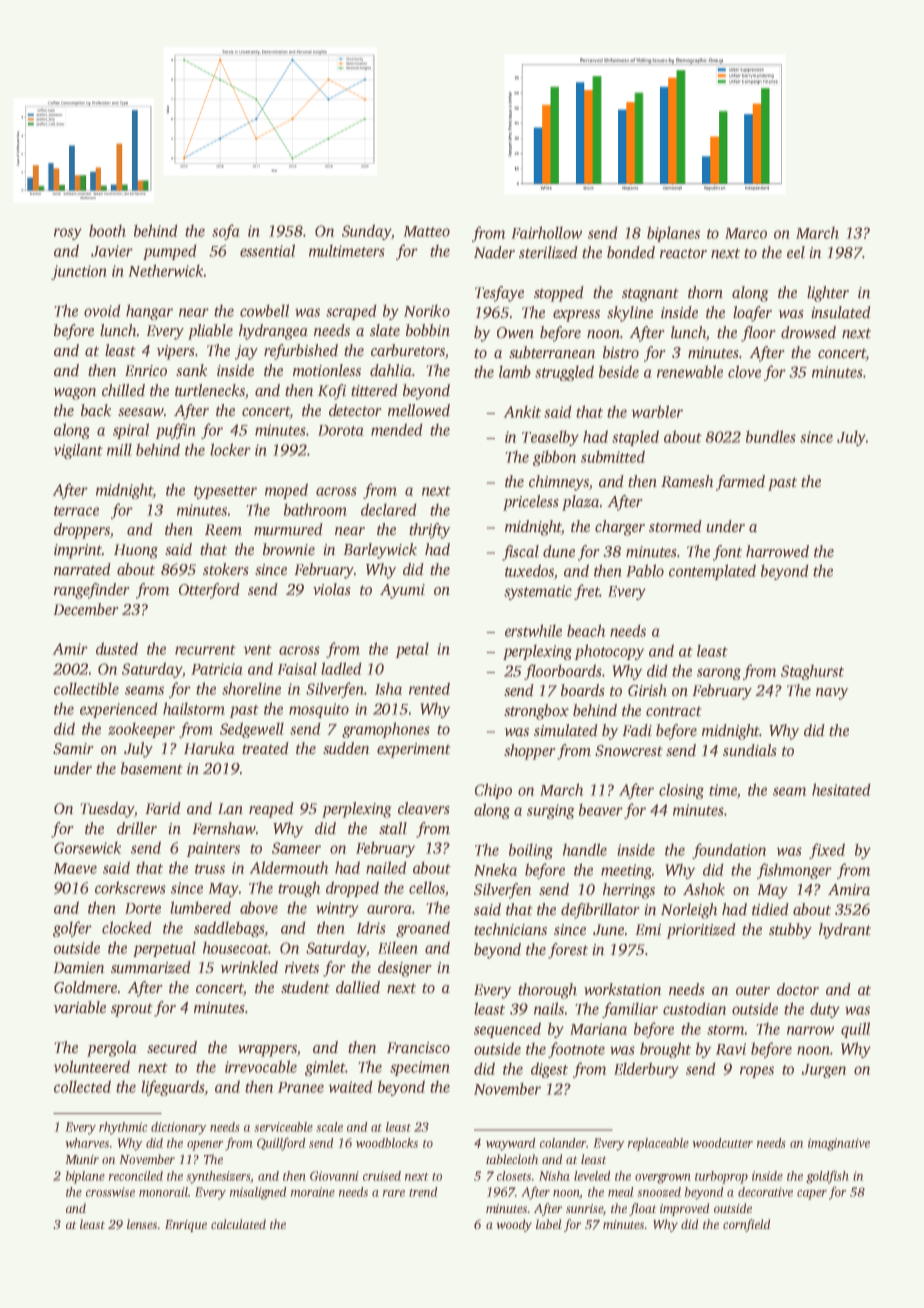  Describe the element at coordinates (78, 451) in the document. I see `vigilant` at that location.
